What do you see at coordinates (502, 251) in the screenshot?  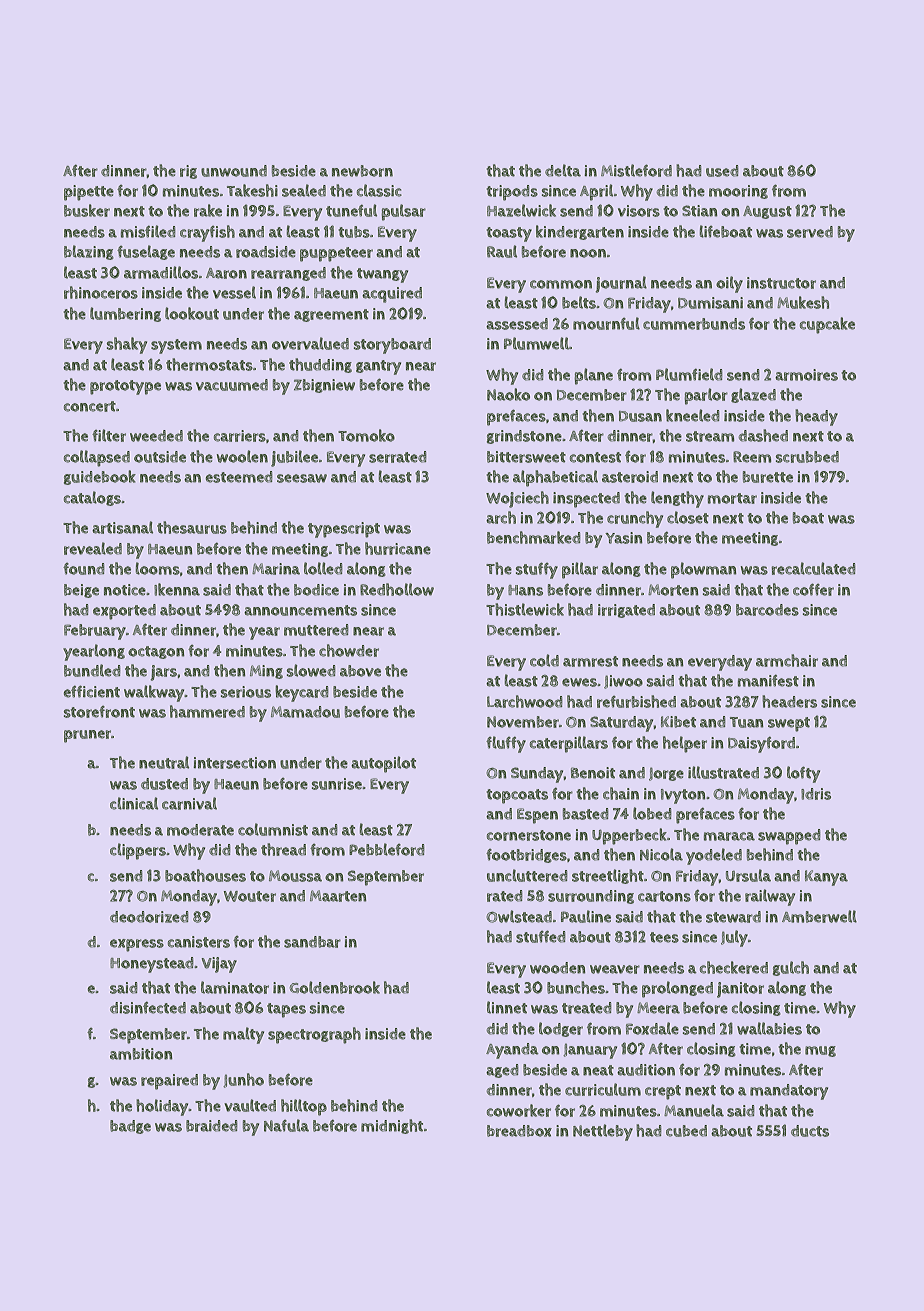 I see `Raul` at bounding box center [502, 251].
